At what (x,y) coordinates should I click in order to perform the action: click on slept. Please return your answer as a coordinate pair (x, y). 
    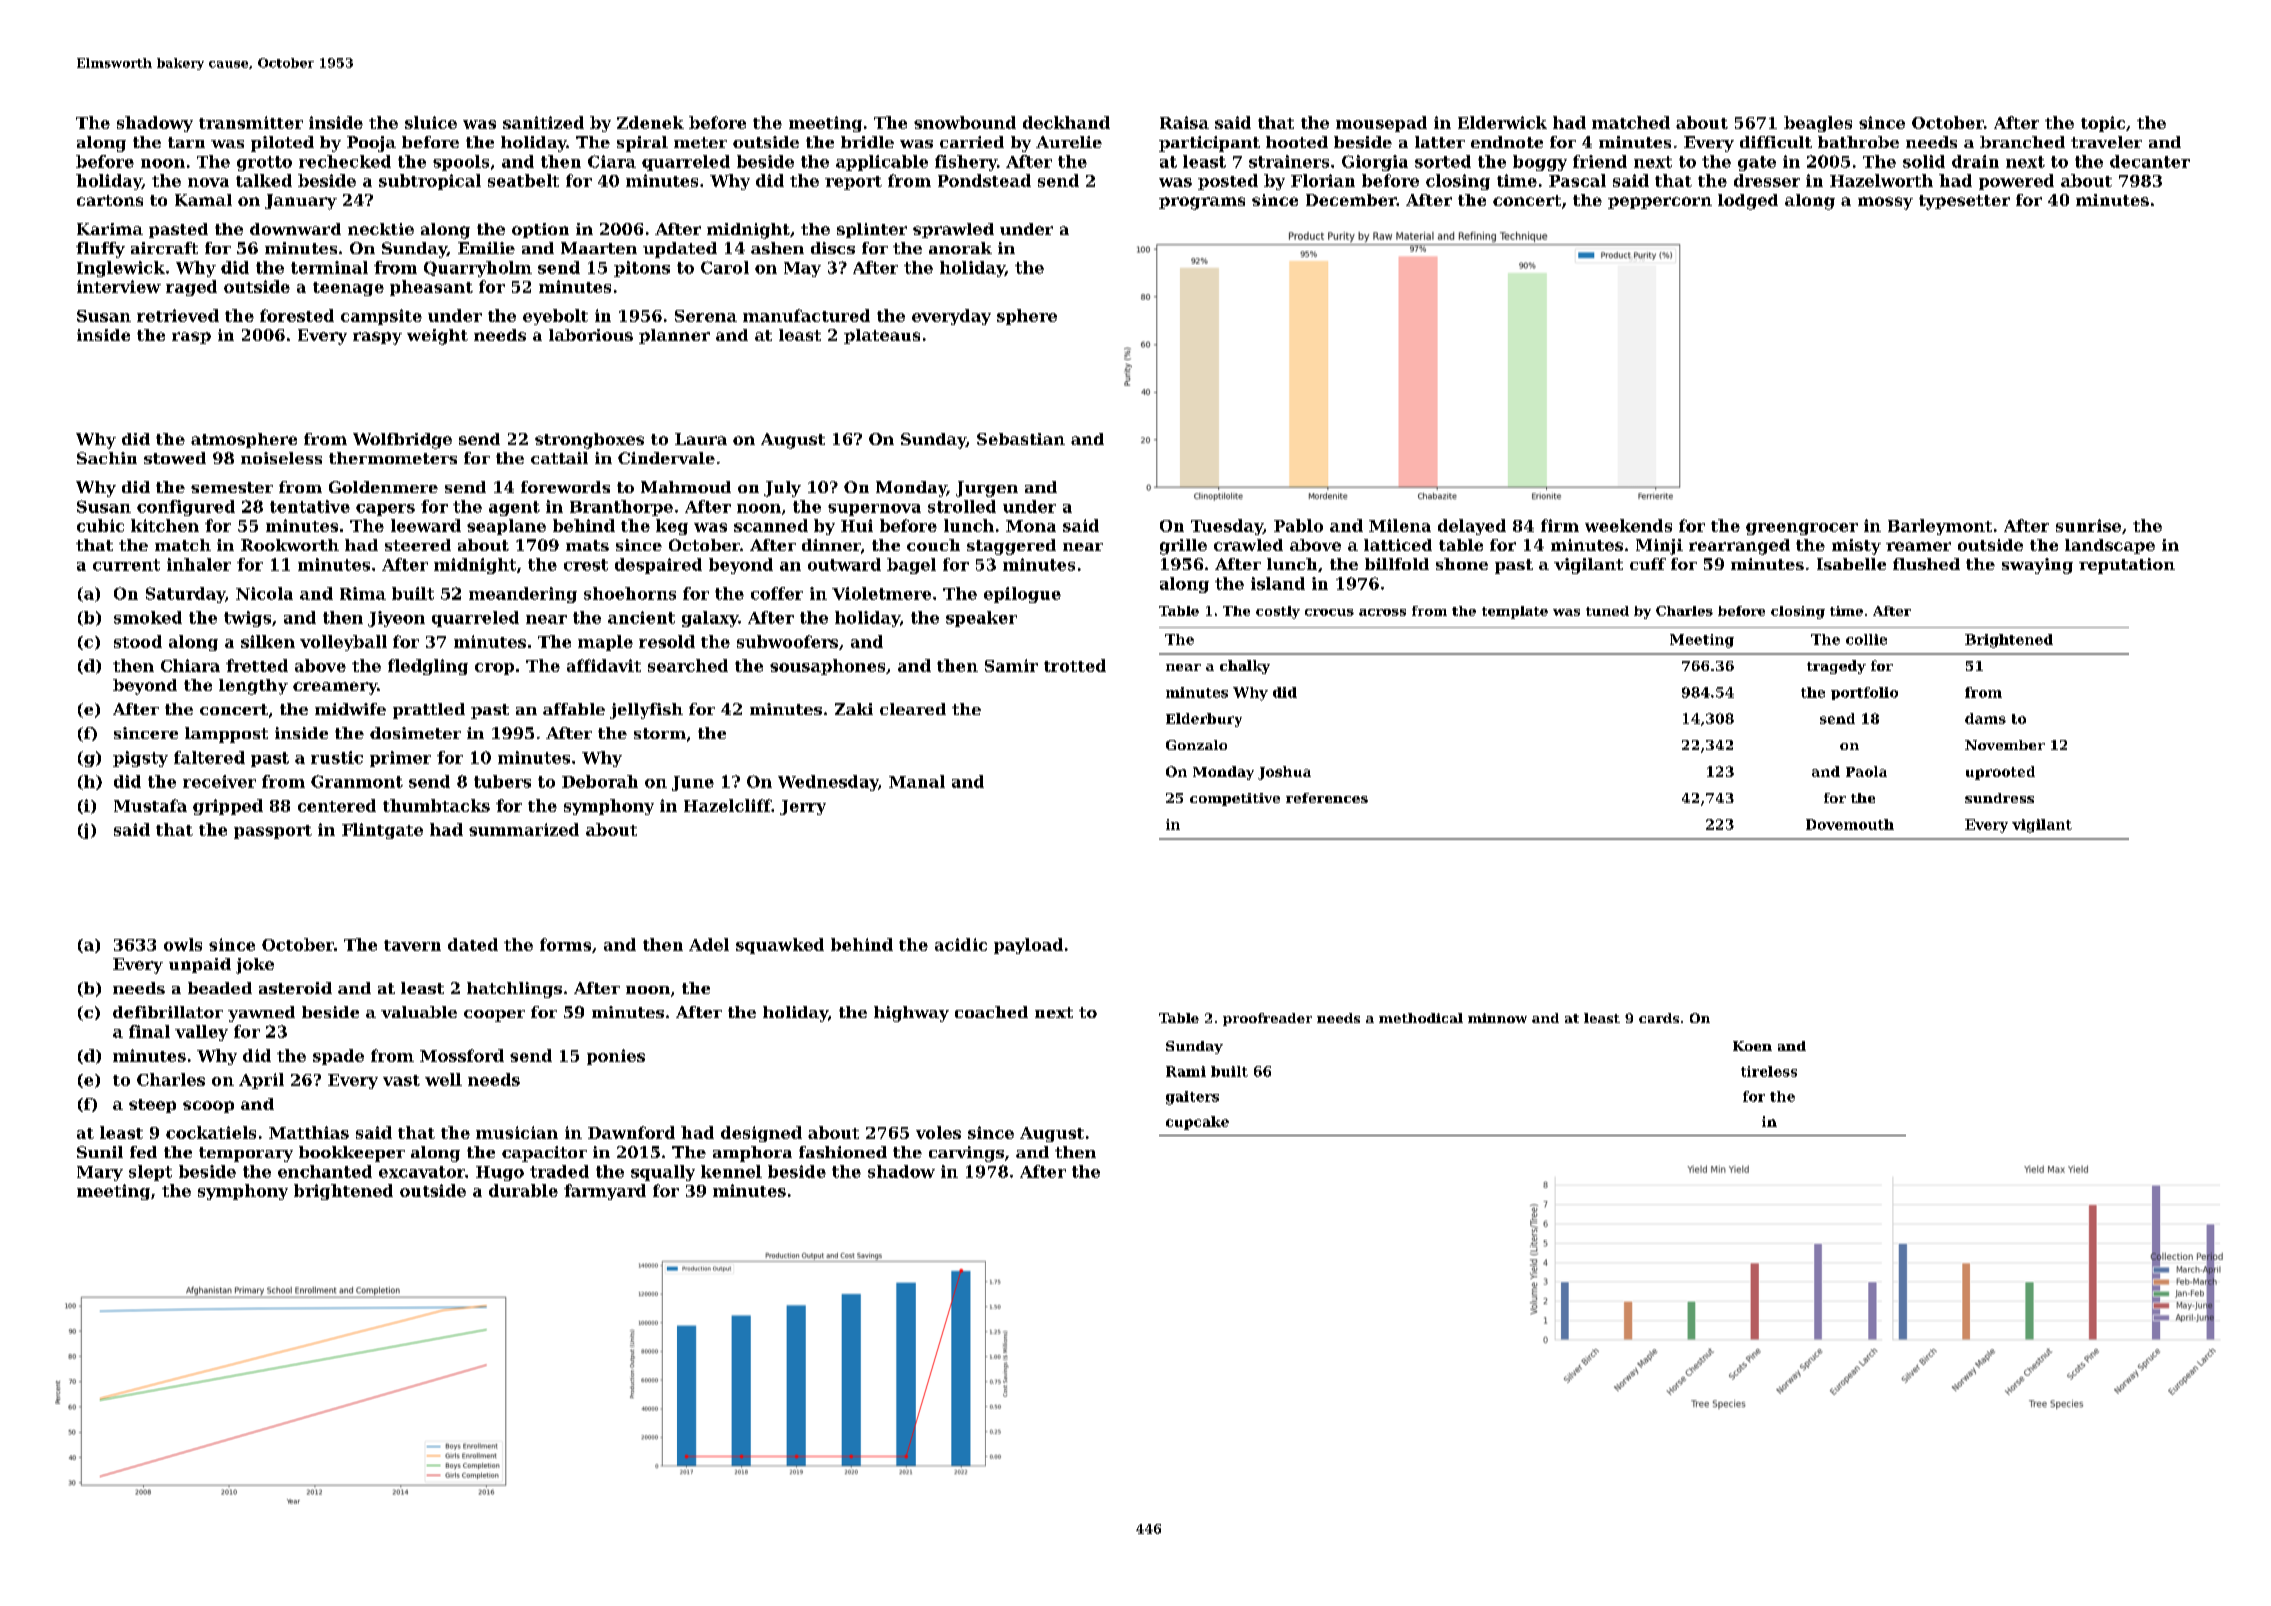
    Looking at the image, I should click on (150, 1173).
